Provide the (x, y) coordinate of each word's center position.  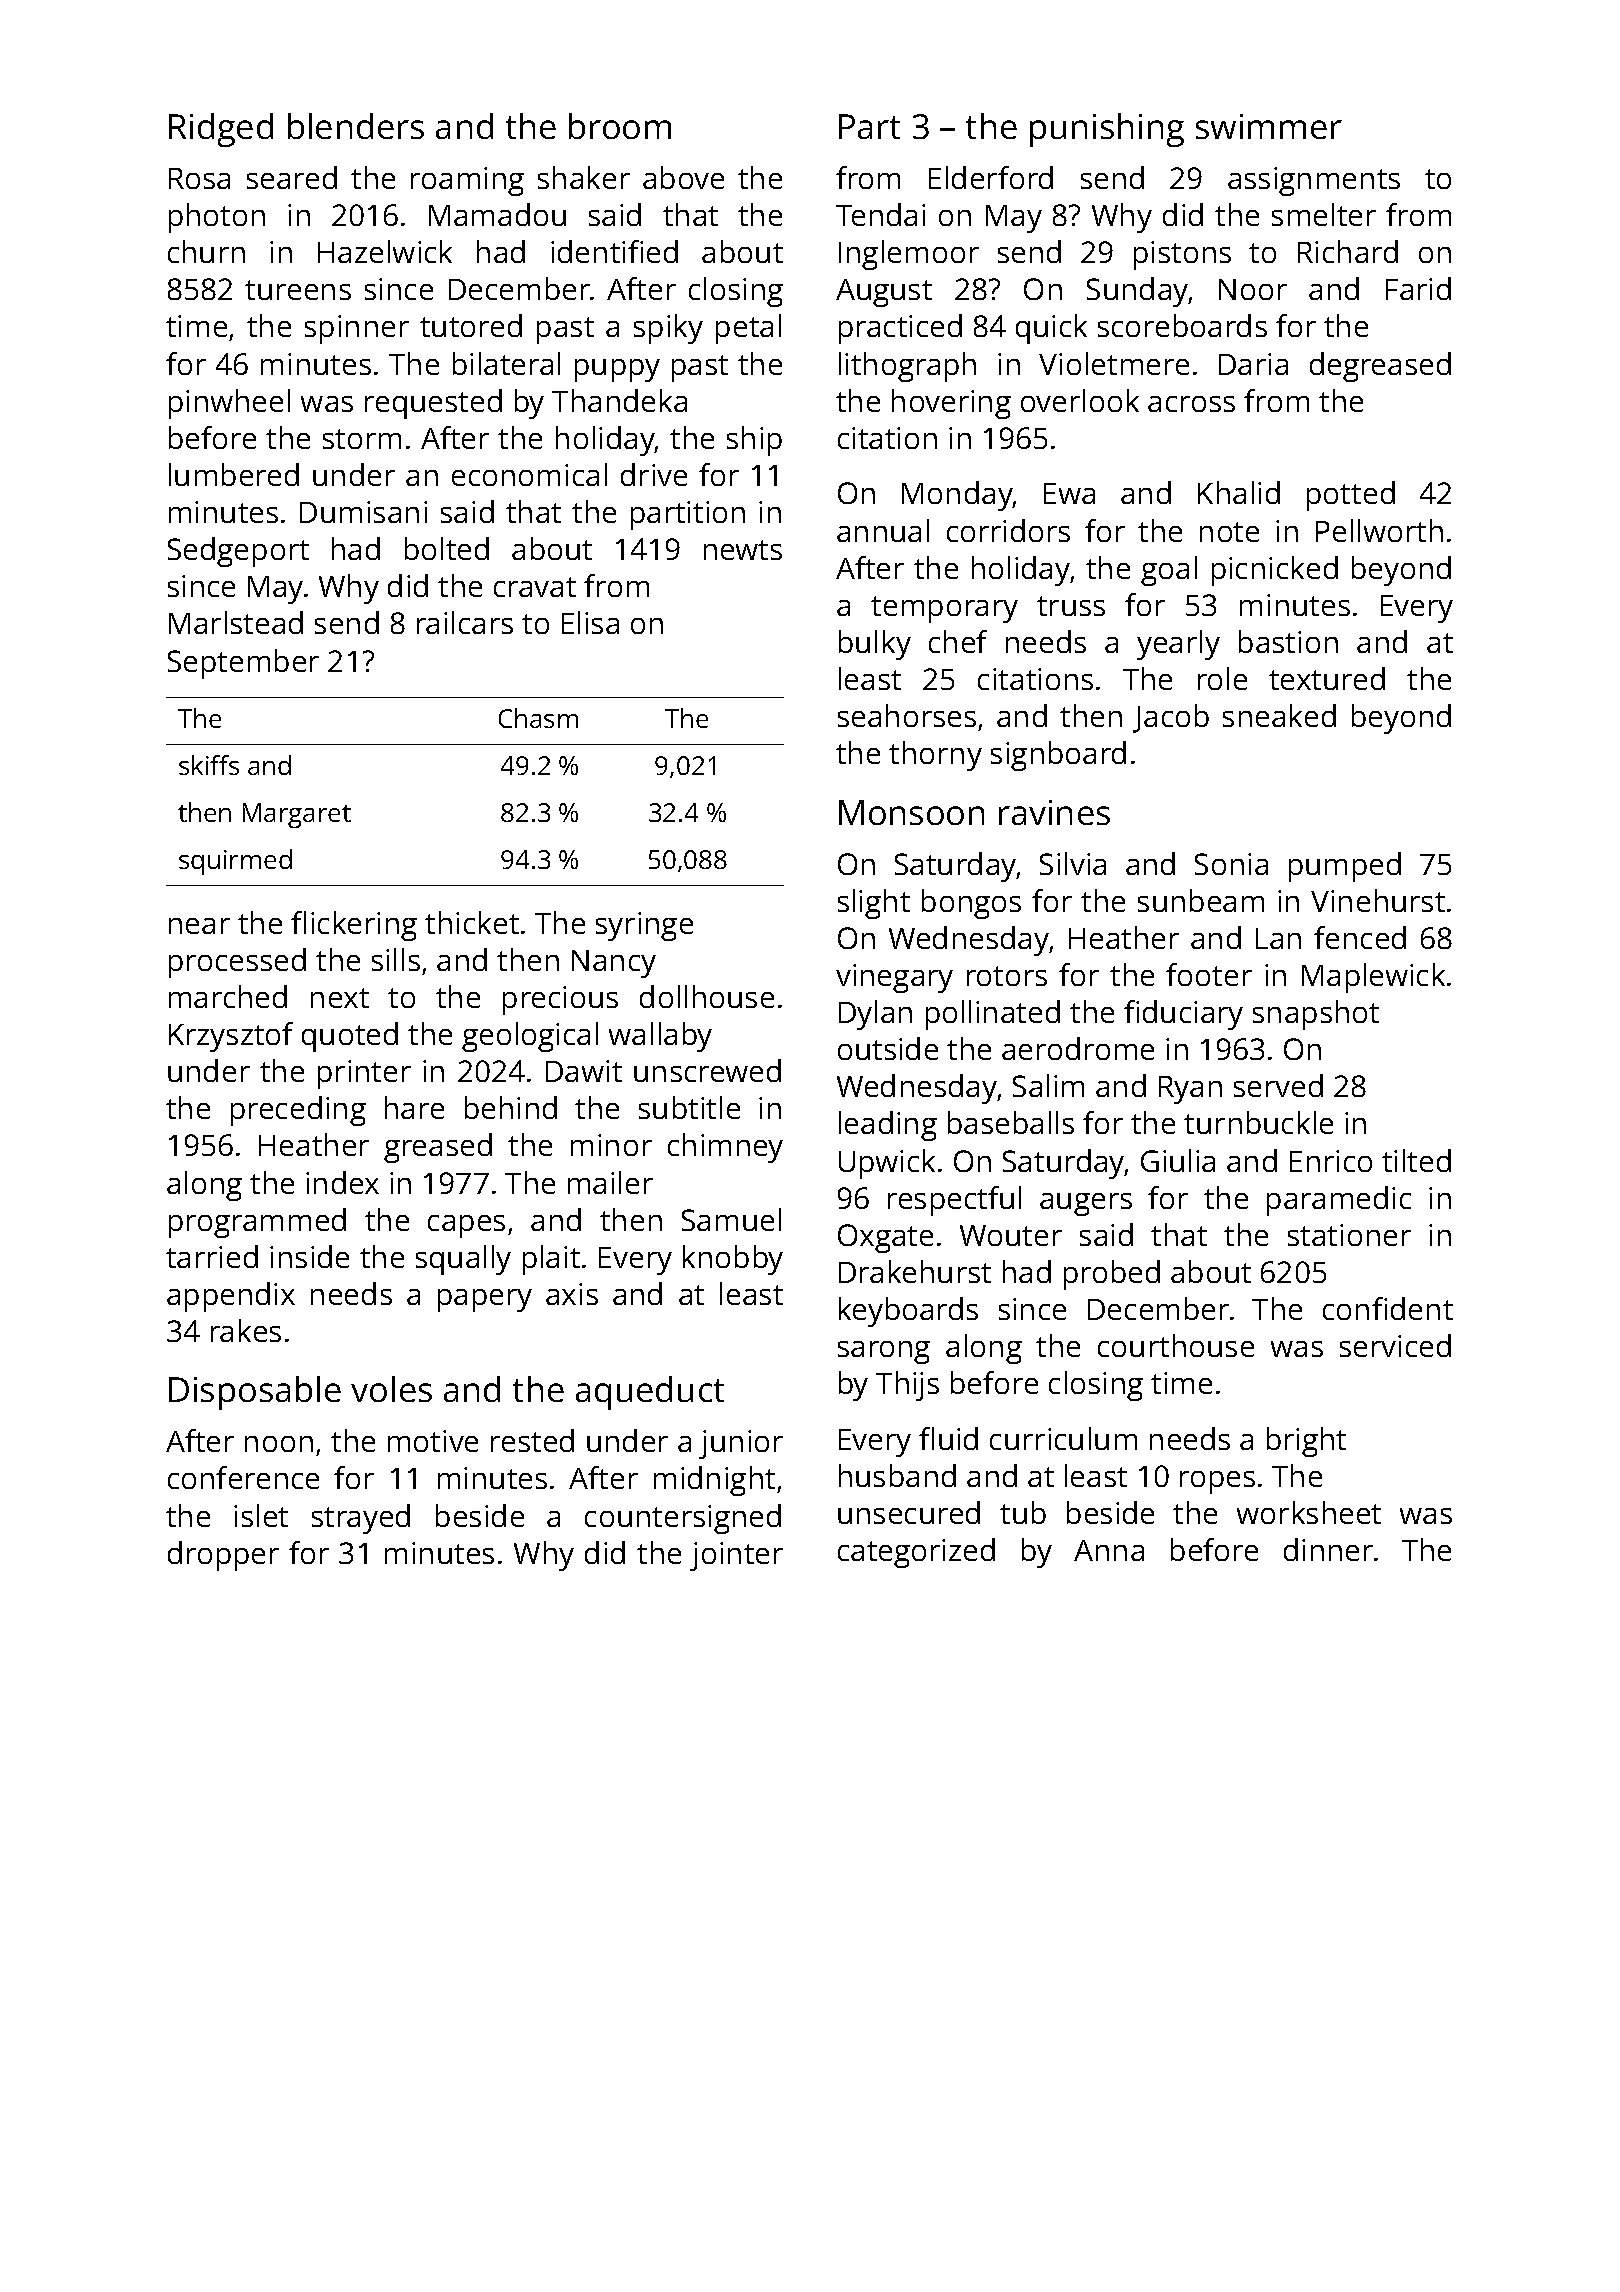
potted (1351, 496)
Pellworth (1379, 530)
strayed (361, 1519)
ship (754, 441)
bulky (875, 645)
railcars (465, 622)
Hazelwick (385, 251)
